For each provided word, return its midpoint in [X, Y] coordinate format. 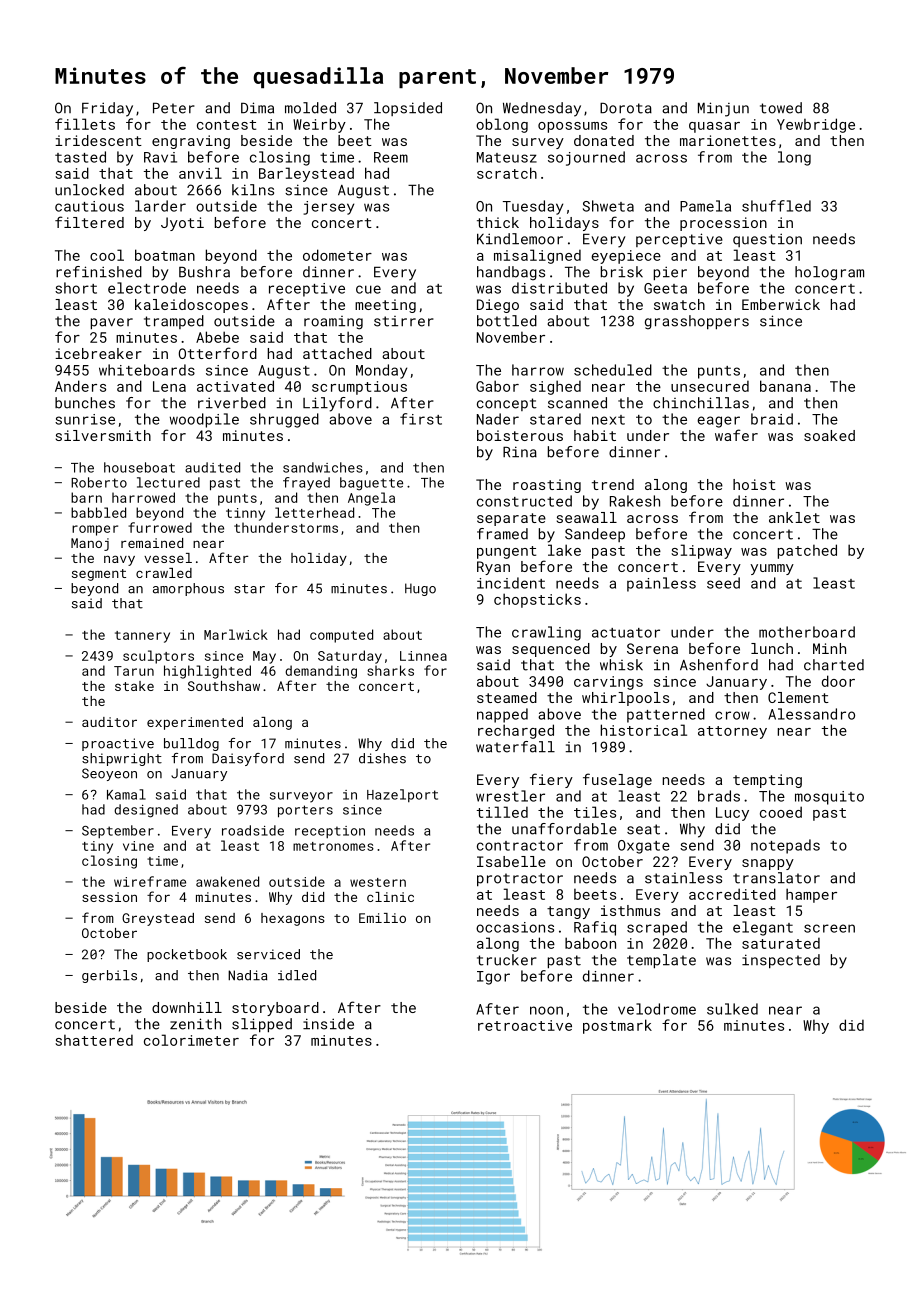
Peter [174, 108]
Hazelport [402, 795]
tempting [767, 781]
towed [781, 108]
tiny [97, 847]
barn [86, 497]
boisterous [520, 435]
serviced [268, 954]
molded [310, 108]
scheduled [613, 370]
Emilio [382, 918]
